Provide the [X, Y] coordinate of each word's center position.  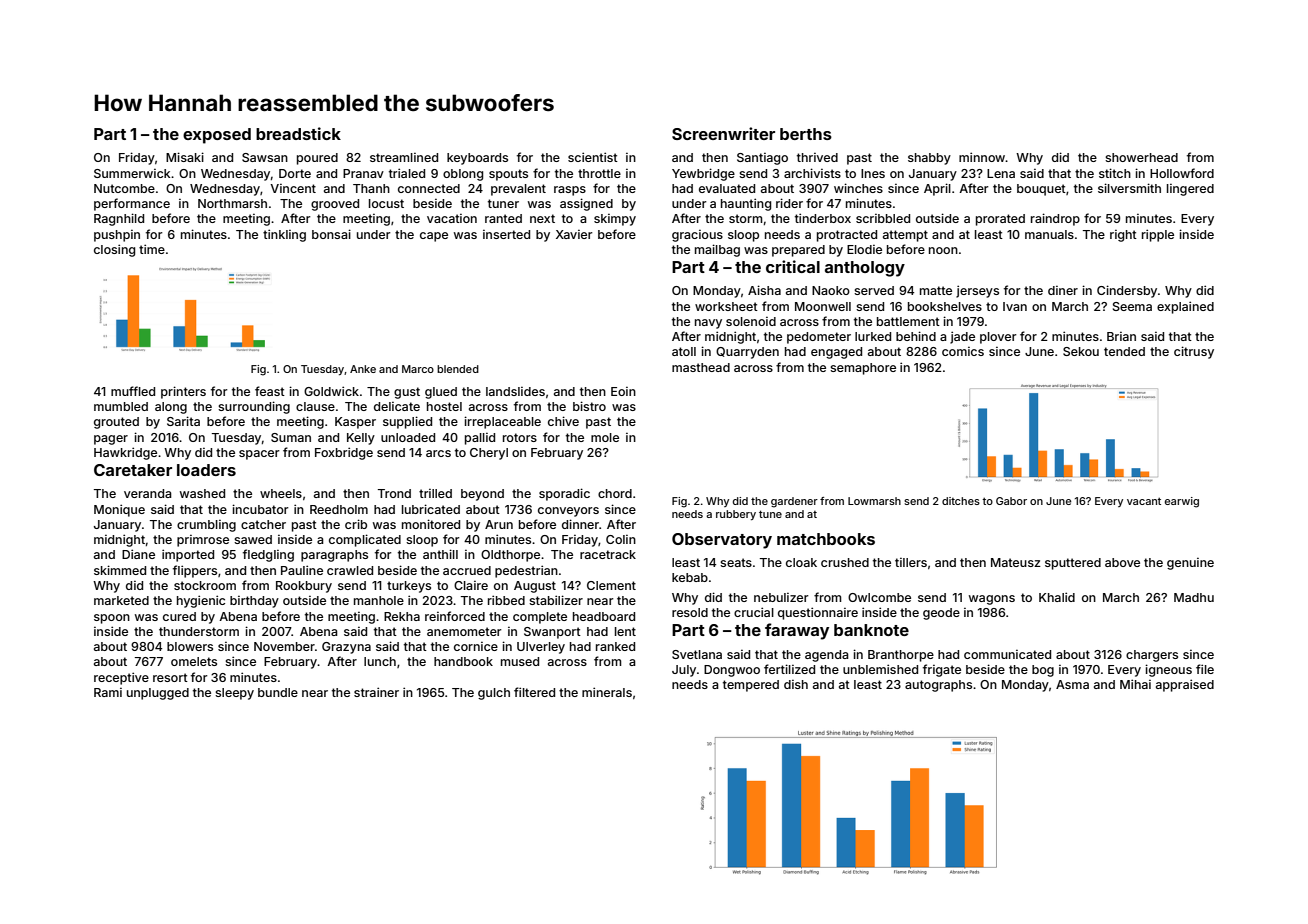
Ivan [1015, 306]
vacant [1144, 501]
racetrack [608, 554]
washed [202, 493]
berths [806, 134]
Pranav [363, 173]
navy [708, 324]
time [152, 249]
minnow [982, 157]
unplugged [158, 694]
